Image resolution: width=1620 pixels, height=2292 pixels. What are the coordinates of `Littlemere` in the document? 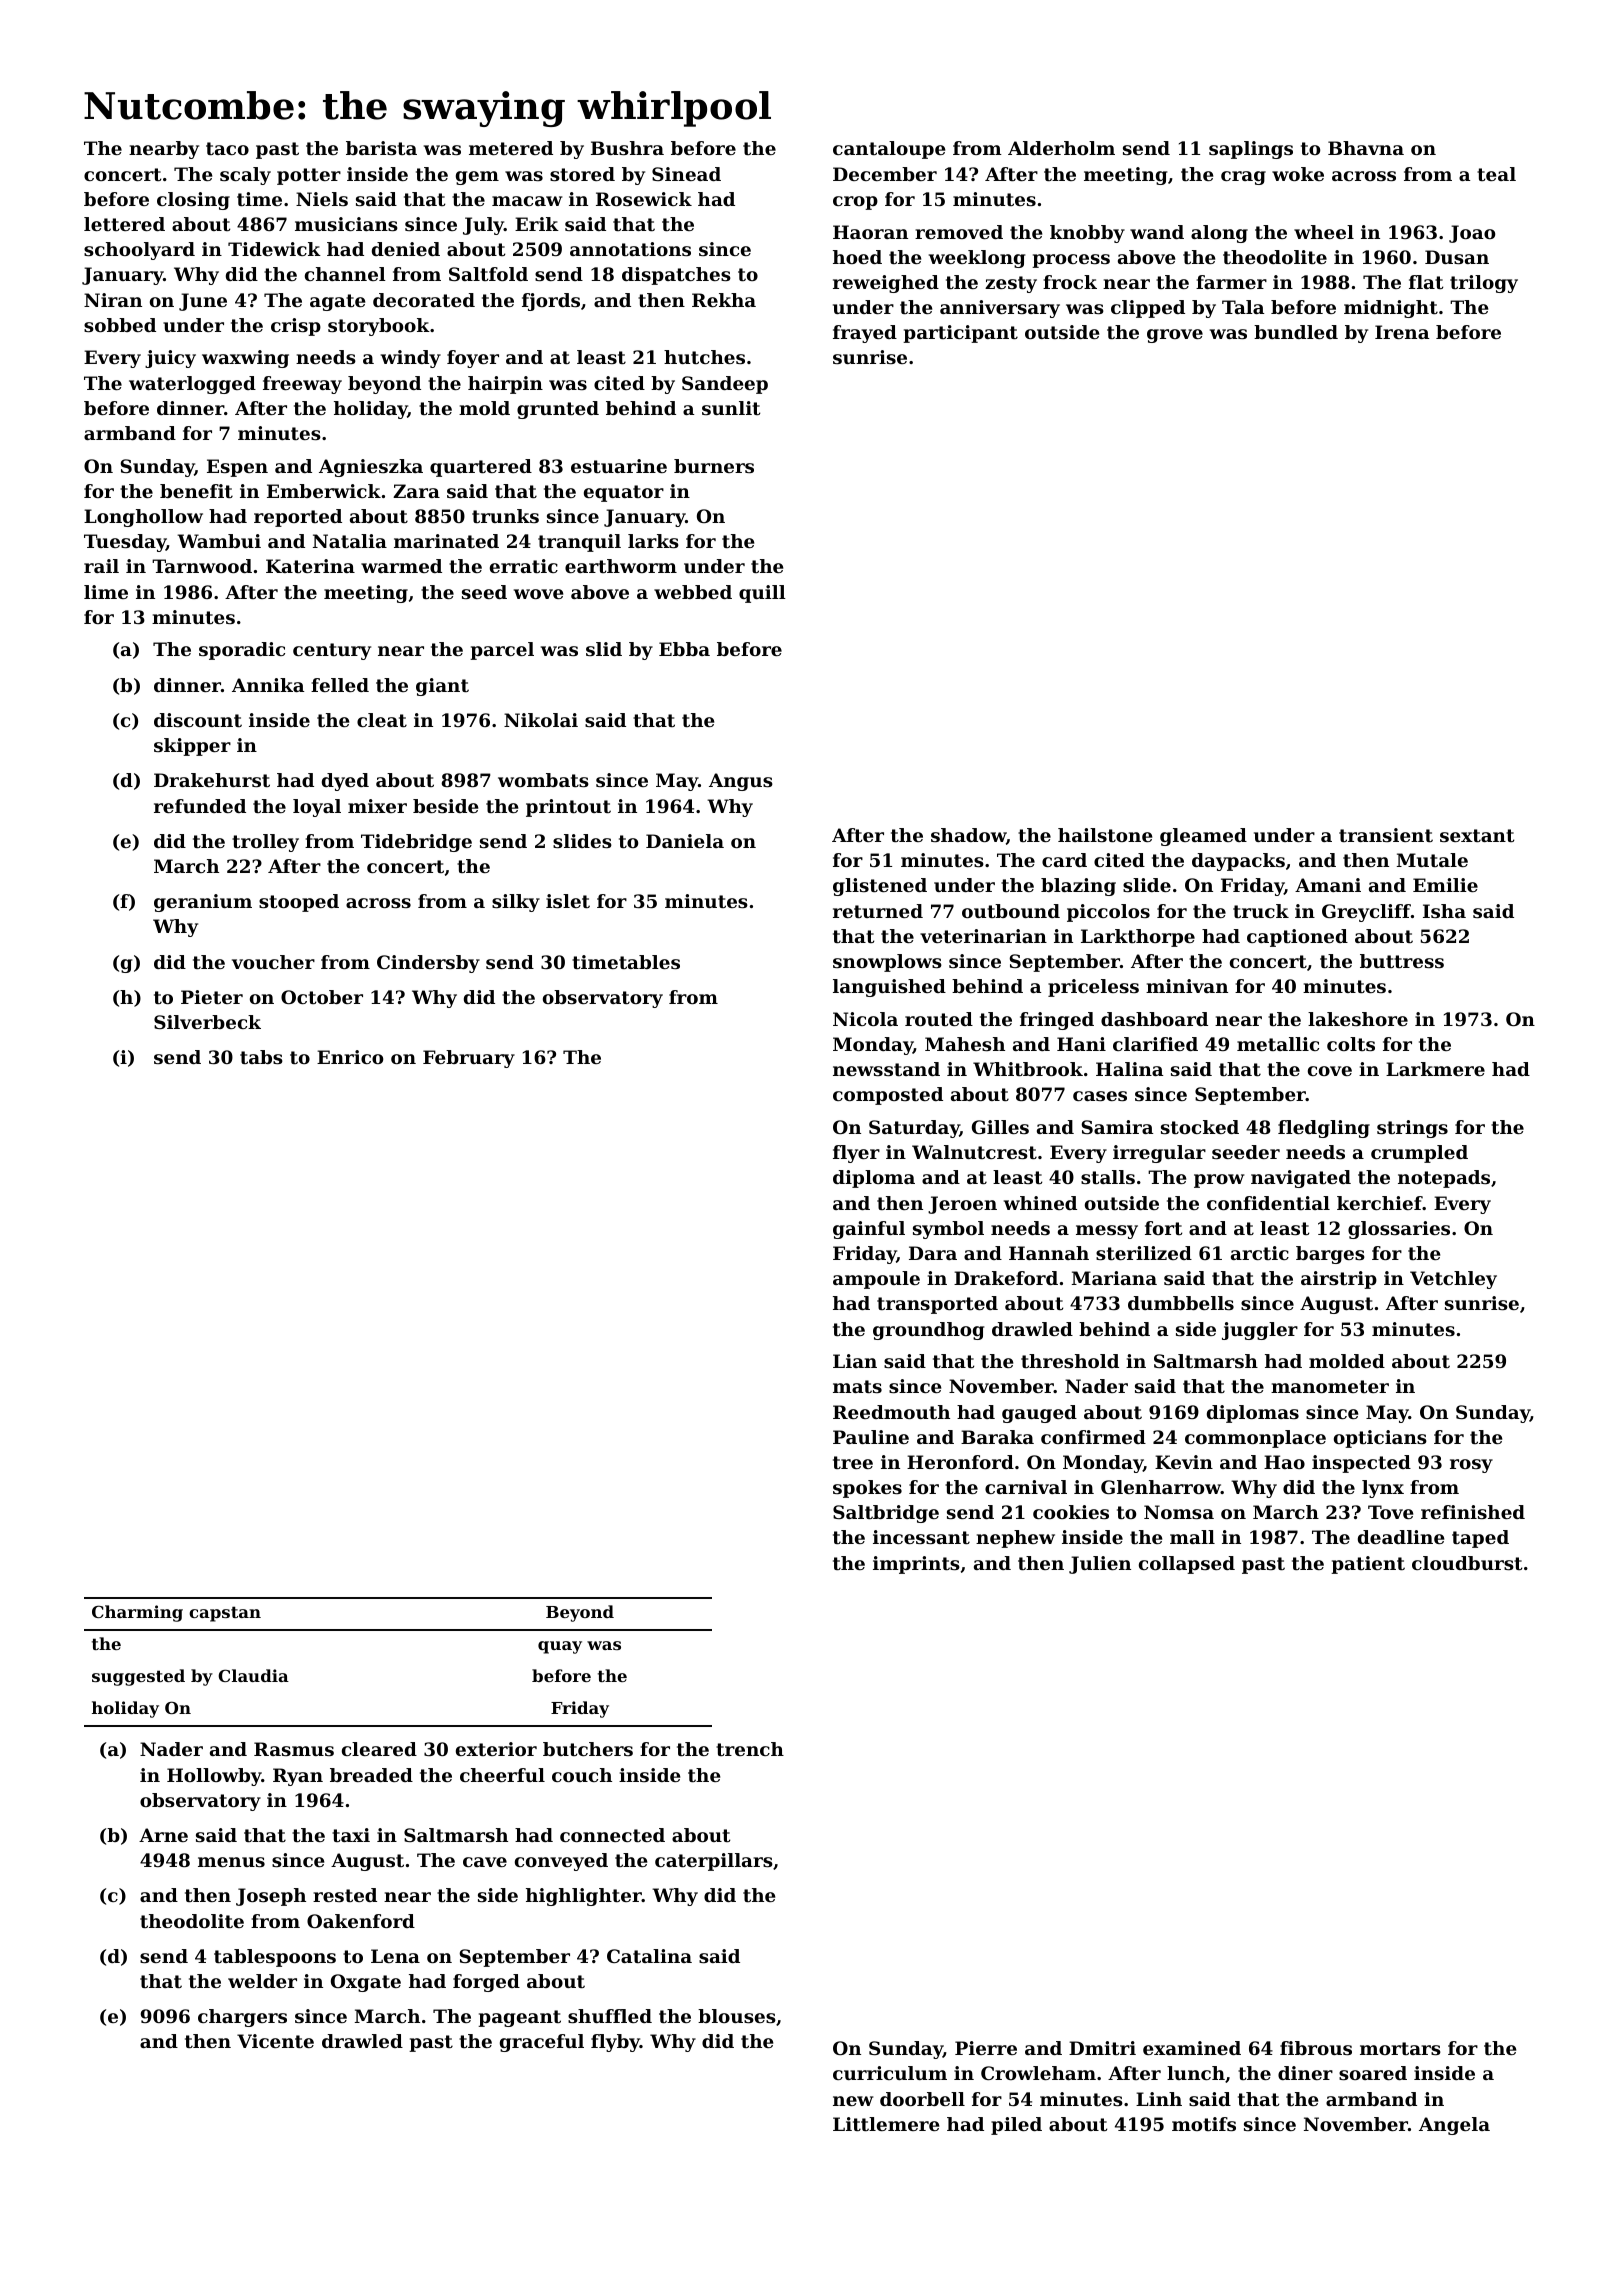 It's located at (886, 2124).
